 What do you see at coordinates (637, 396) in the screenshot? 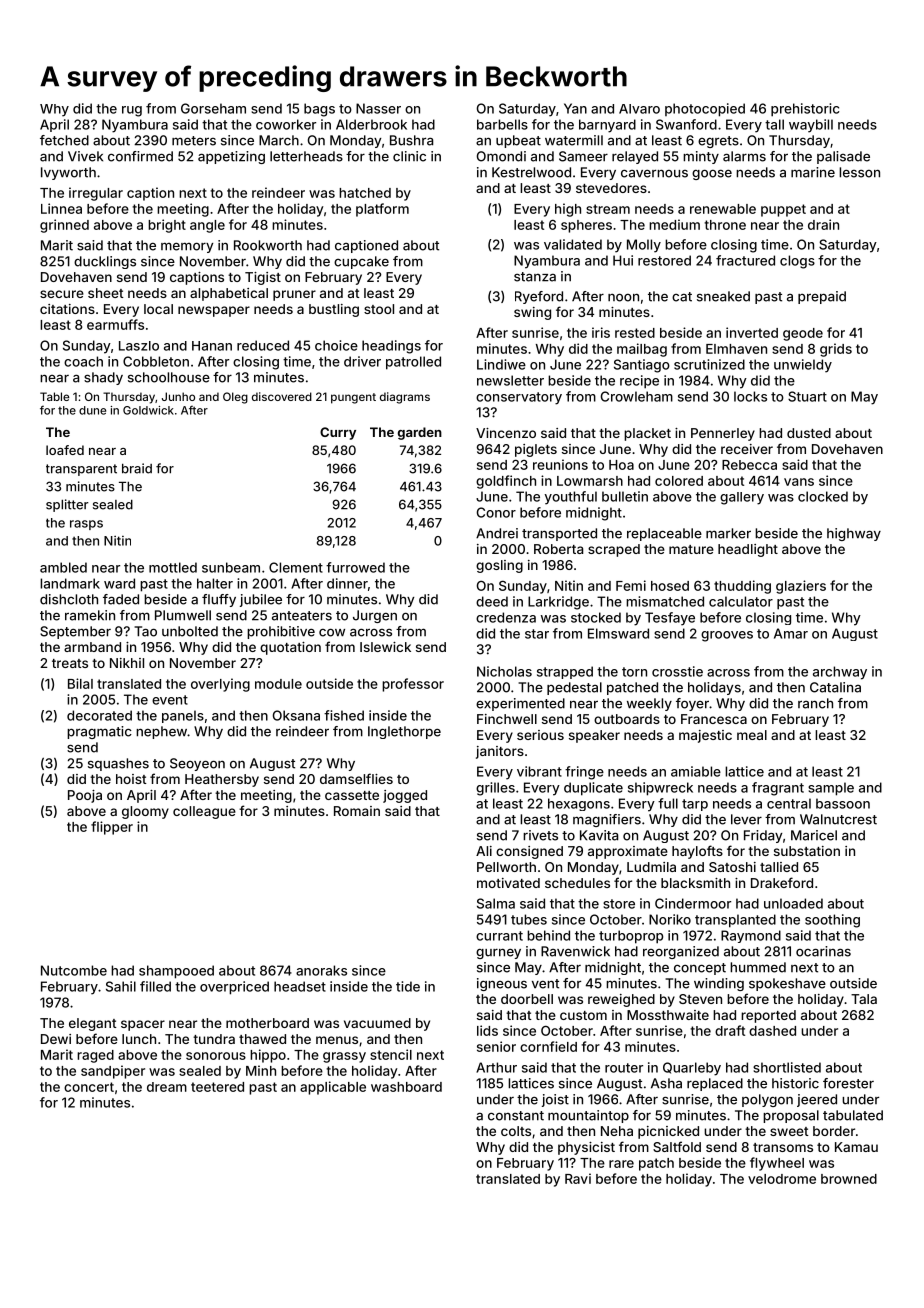
I see `Crowleham` at bounding box center [637, 396].
